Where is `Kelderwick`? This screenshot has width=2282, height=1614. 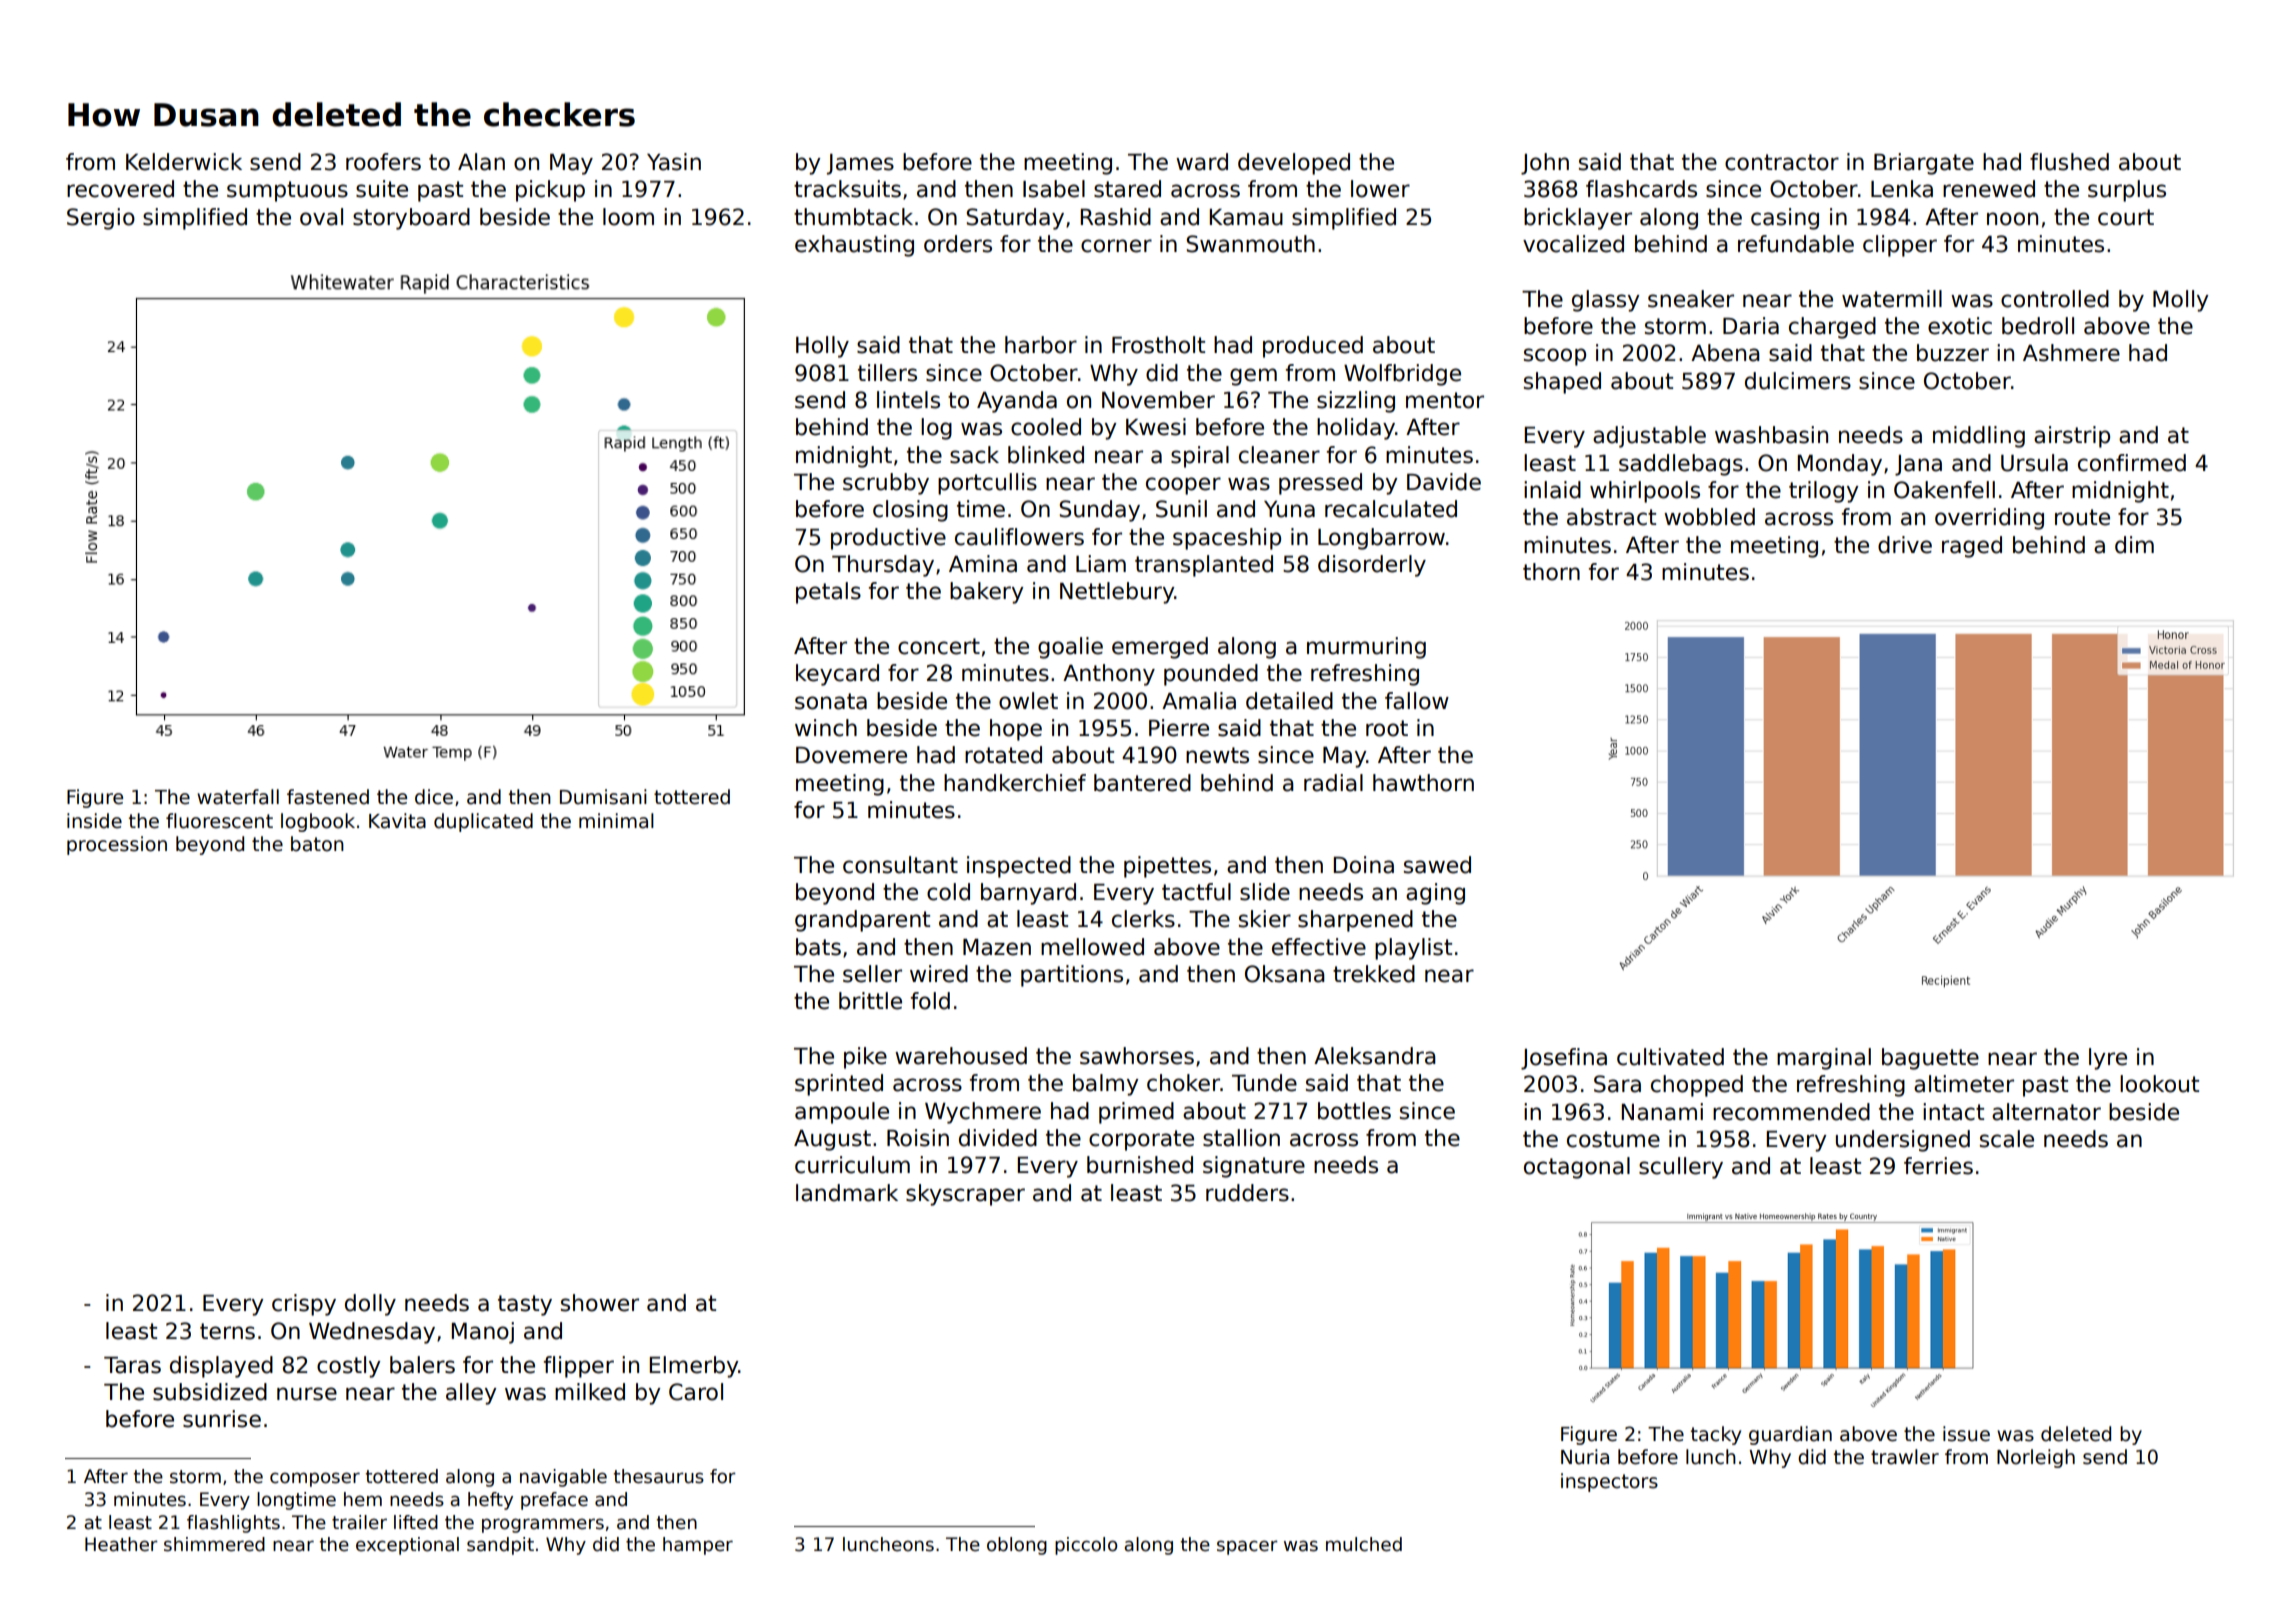 Kelderwick is located at coordinates (184, 162).
